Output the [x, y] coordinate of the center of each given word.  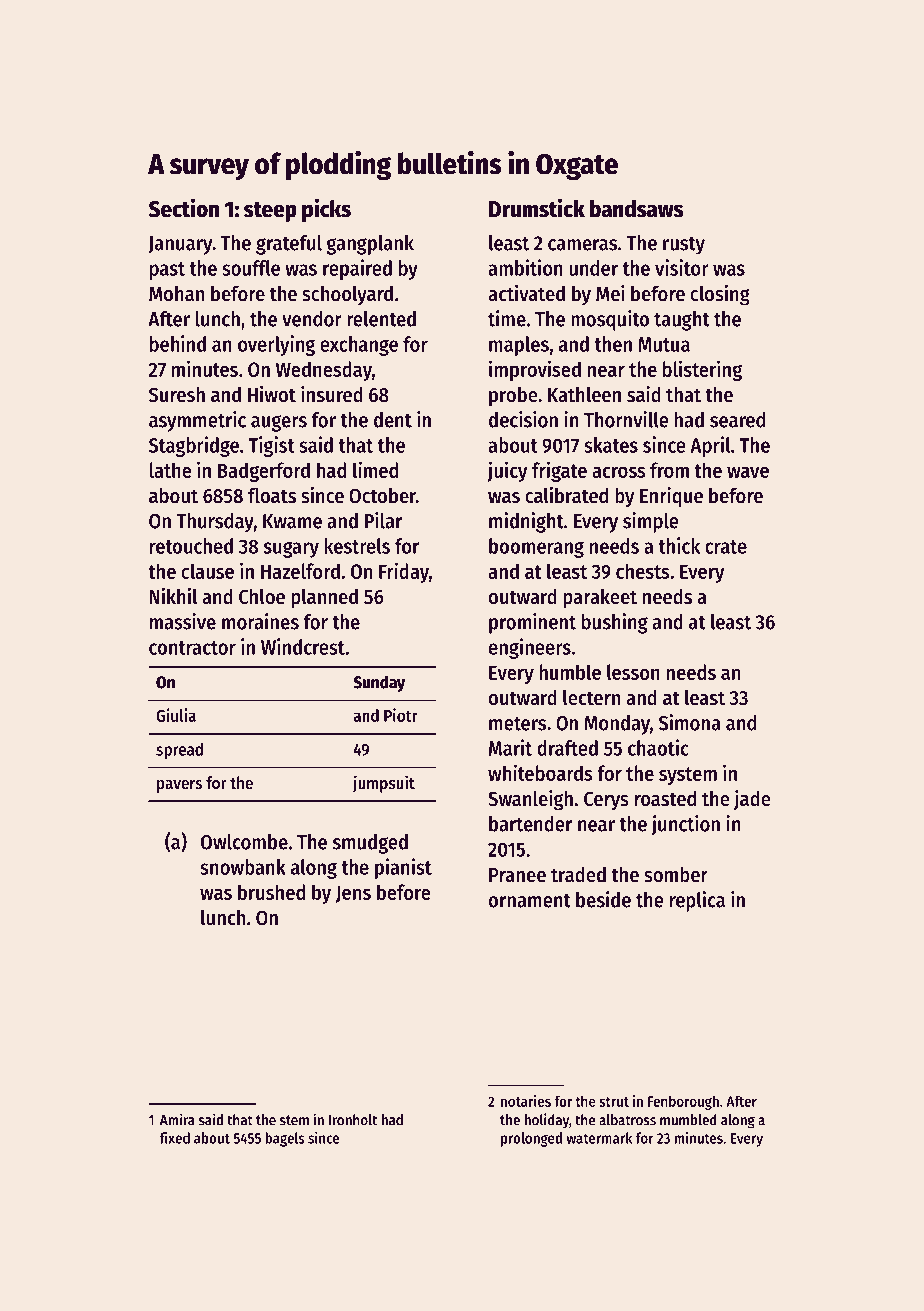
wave [748, 472]
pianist [403, 868]
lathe [170, 470]
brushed [271, 892]
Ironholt [353, 1120]
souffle [251, 268]
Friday [404, 572]
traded [578, 874]
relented [381, 319]
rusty [684, 246]
